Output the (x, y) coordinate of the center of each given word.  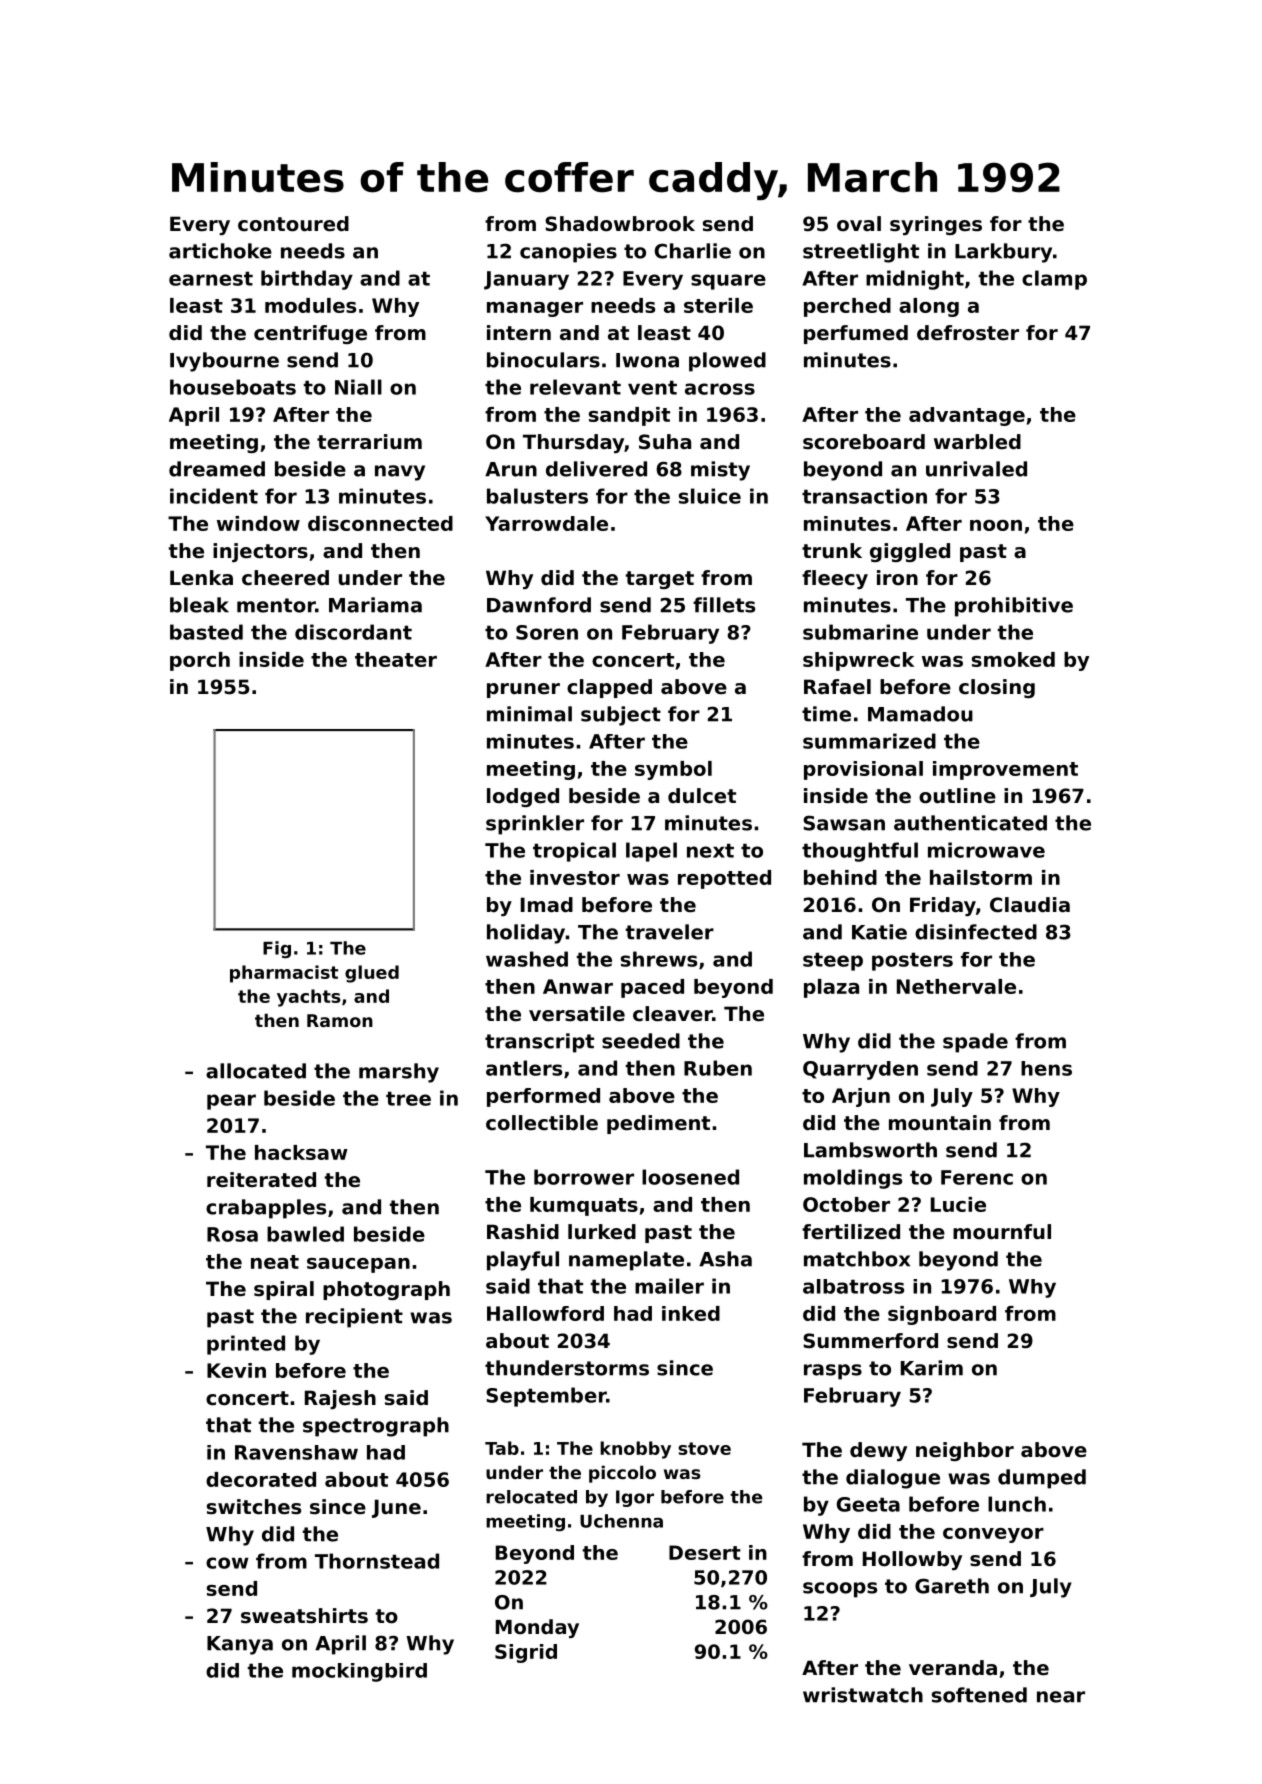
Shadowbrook (620, 224)
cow (227, 1563)
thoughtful (860, 852)
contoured (293, 224)
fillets (724, 605)
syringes (936, 225)
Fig (277, 949)
